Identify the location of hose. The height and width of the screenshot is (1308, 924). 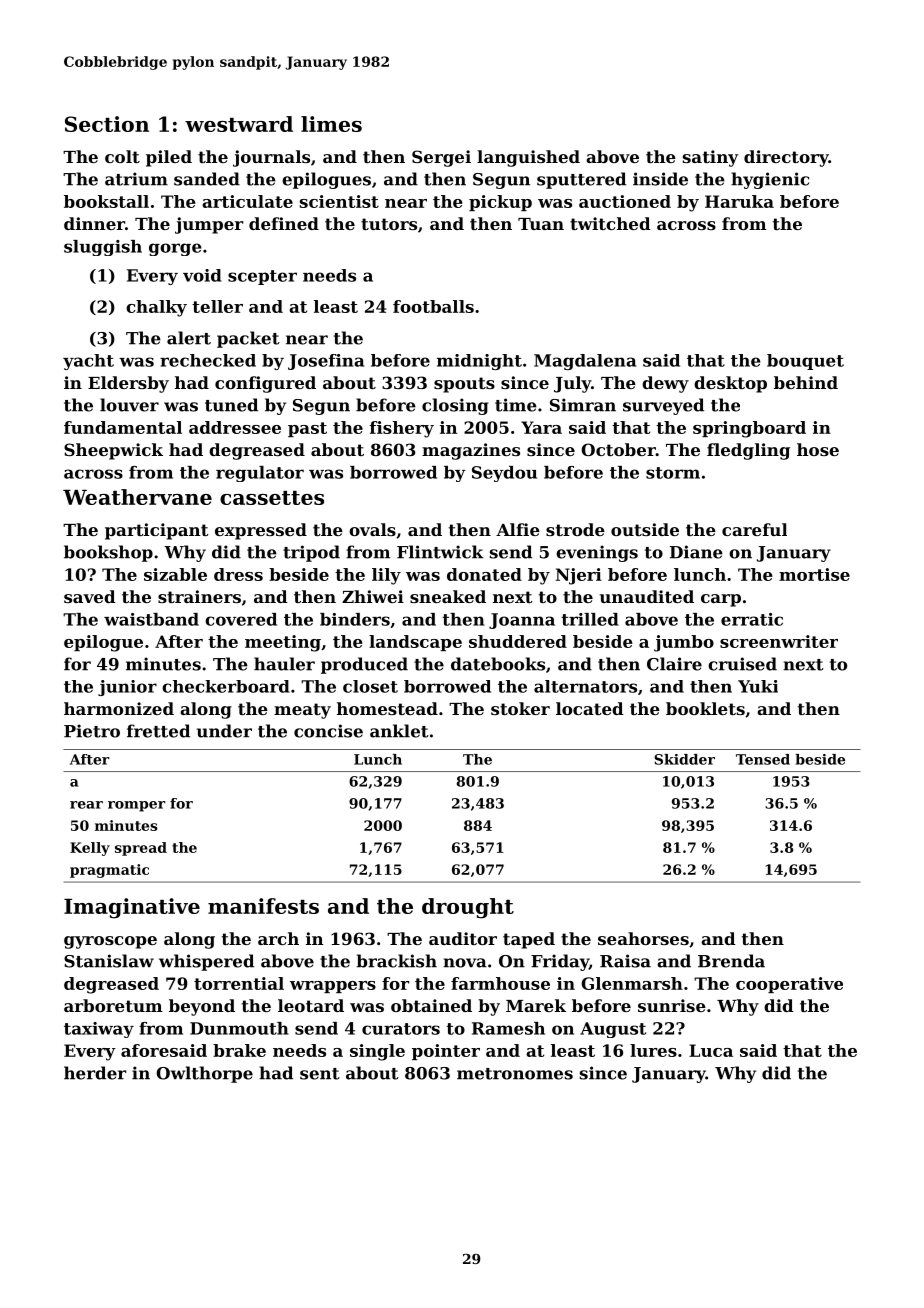
(818, 449).
